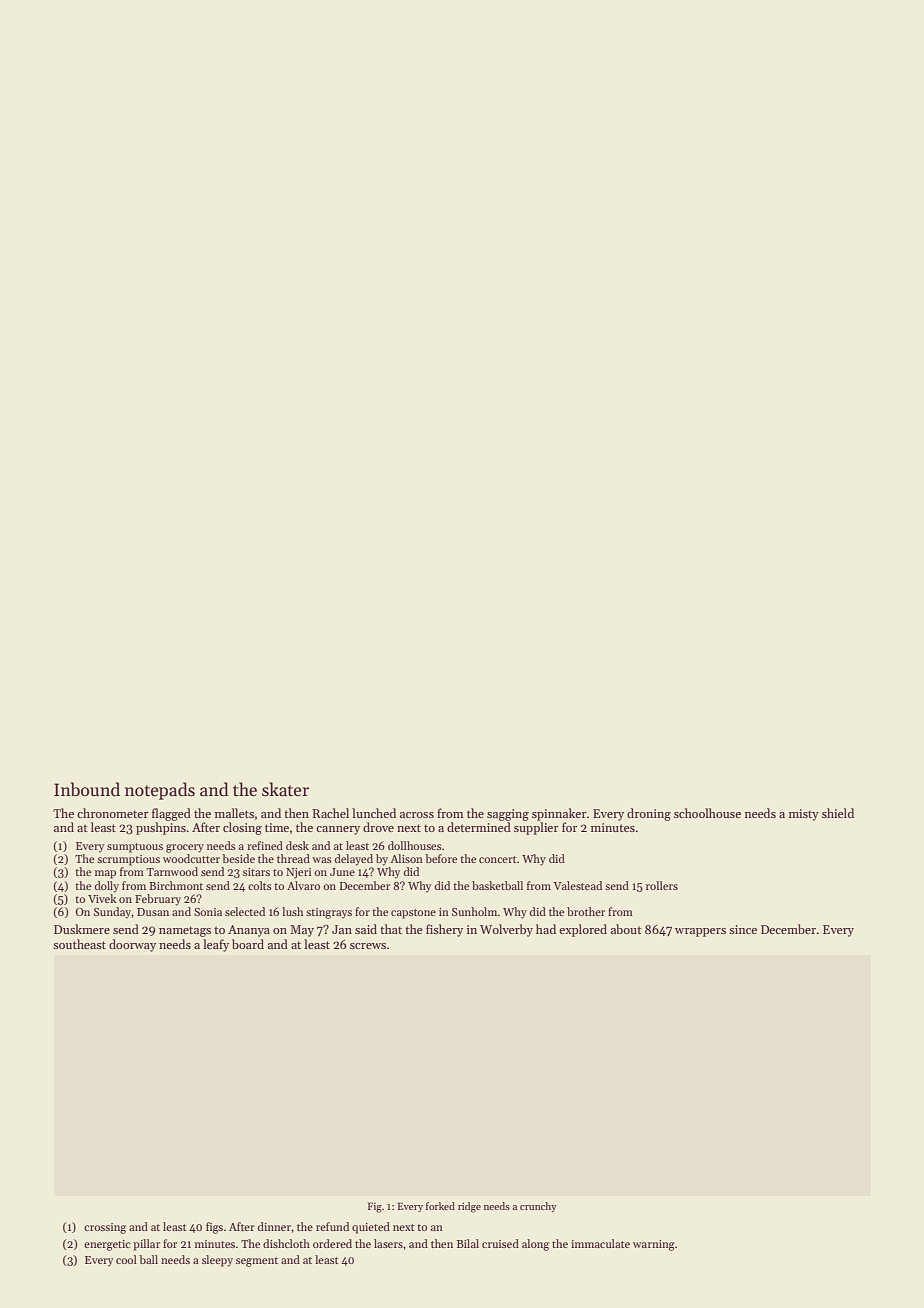 This document has height=1308, width=924. What do you see at coordinates (743, 929) in the document?
I see `since` at bounding box center [743, 929].
